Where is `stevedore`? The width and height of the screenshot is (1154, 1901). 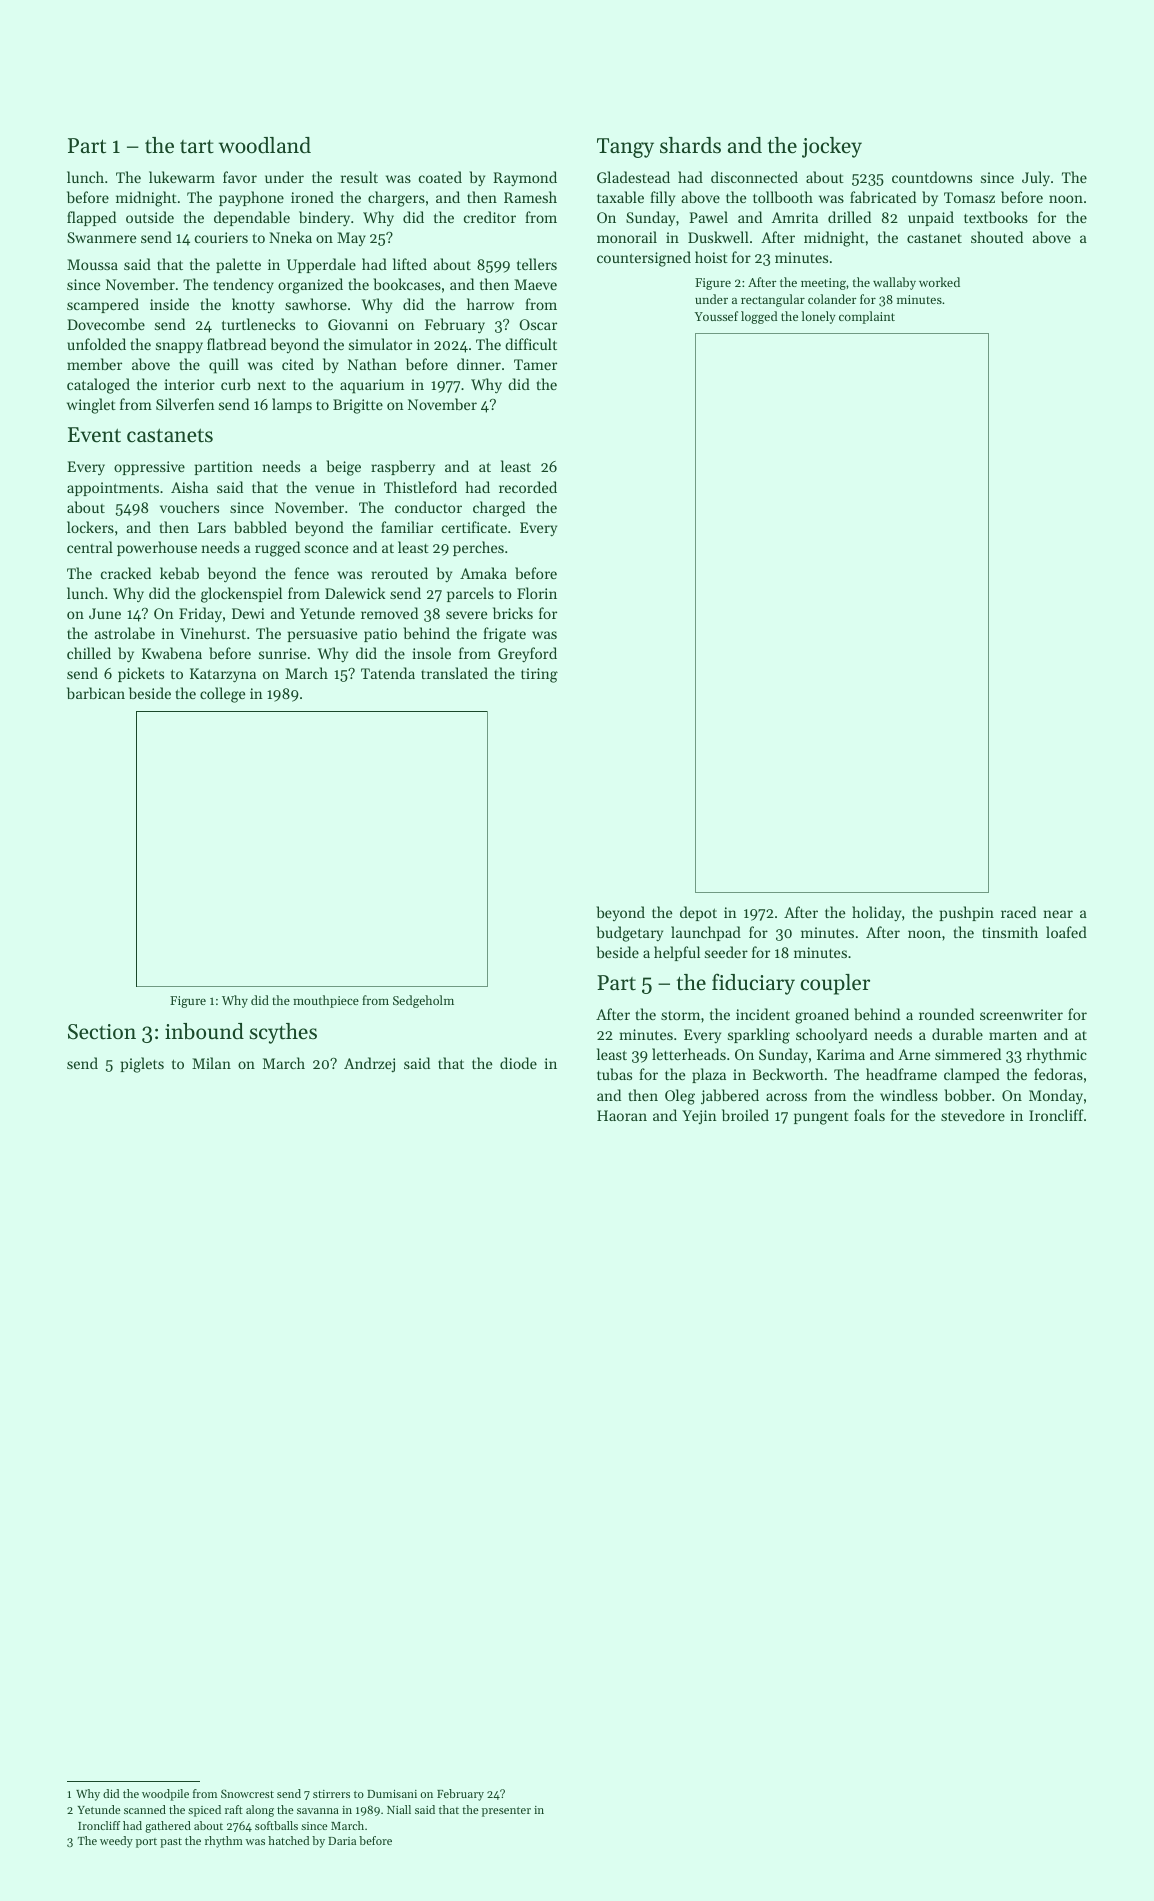 stevedore is located at coordinates (973, 1115).
